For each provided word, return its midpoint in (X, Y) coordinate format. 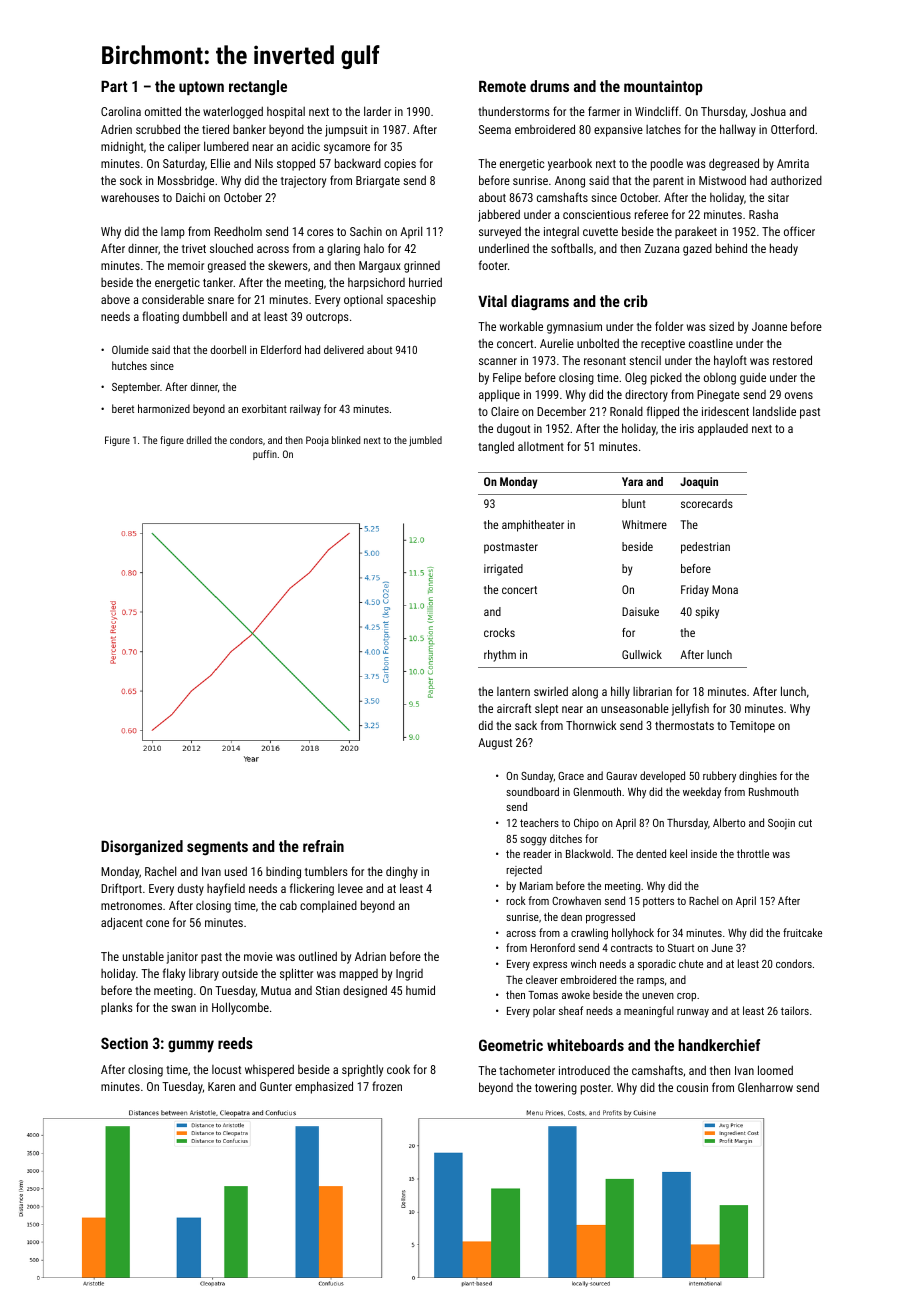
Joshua (768, 111)
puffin (265, 455)
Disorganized (142, 848)
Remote (502, 86)
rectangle (258, 88)
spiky (707, 613)
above (115, 299)
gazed (697, 250)
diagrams (540, 302)
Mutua (276, 990)
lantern (513, 691)
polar (544, 1011)
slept (546, 709)
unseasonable (635, 708)
